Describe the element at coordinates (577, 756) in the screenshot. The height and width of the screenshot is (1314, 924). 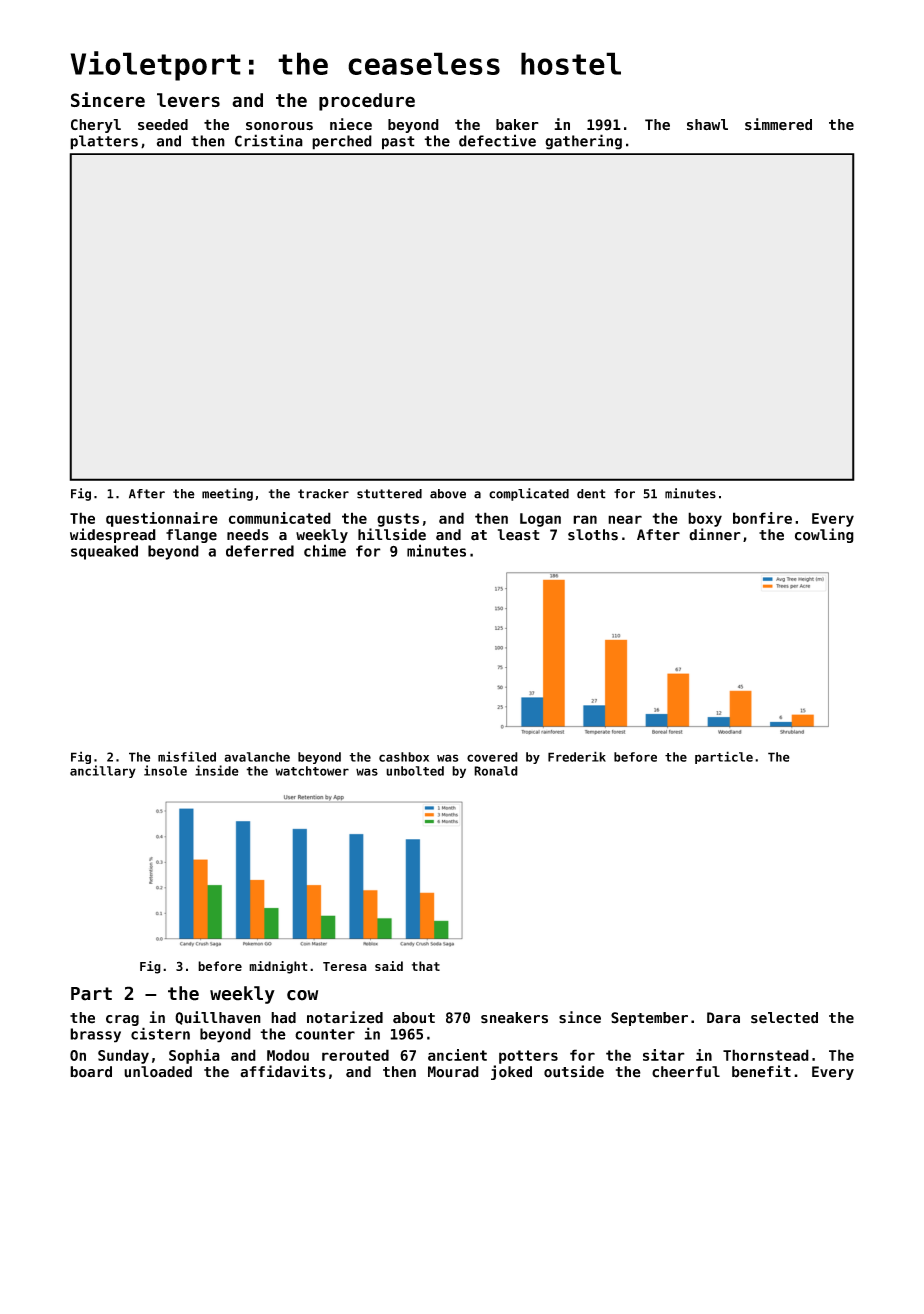
I see `Frederik` at that location.
